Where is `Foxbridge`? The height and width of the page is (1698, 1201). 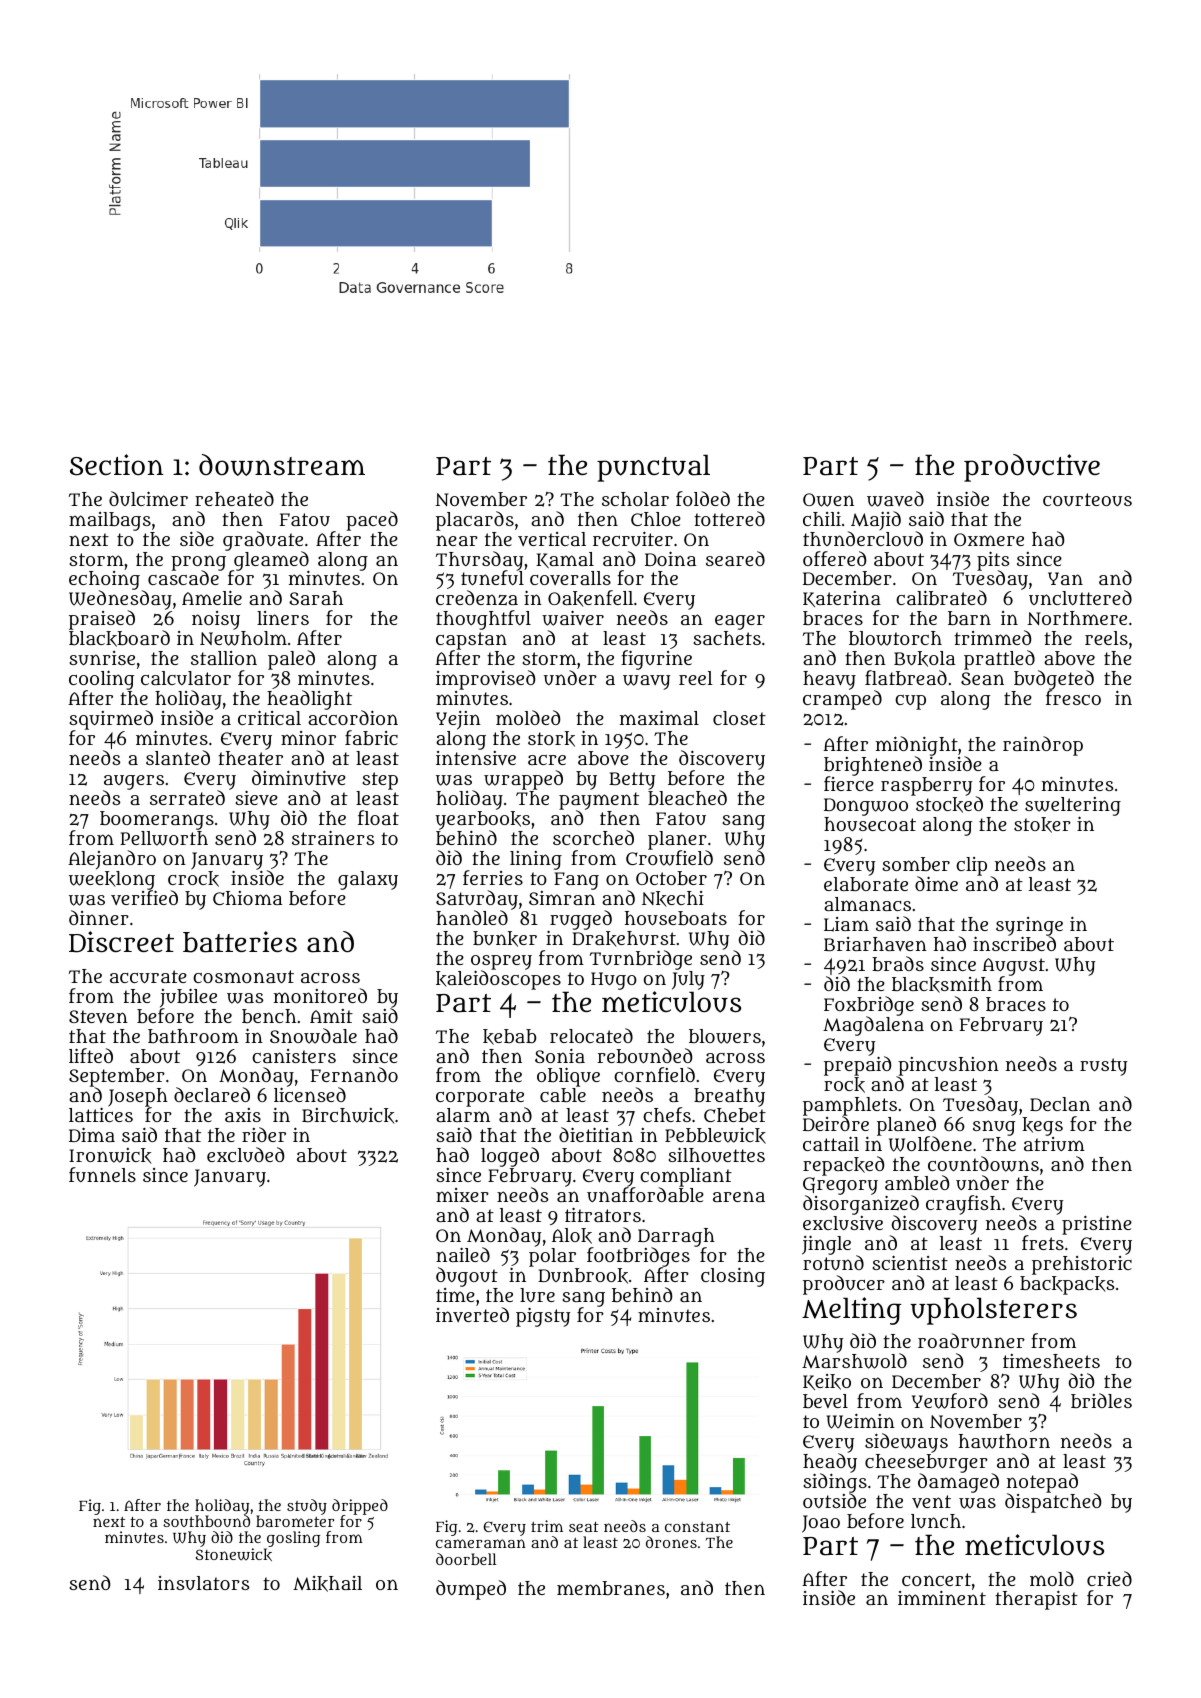
Foxbridge is located at coordinates (869, 1006).
